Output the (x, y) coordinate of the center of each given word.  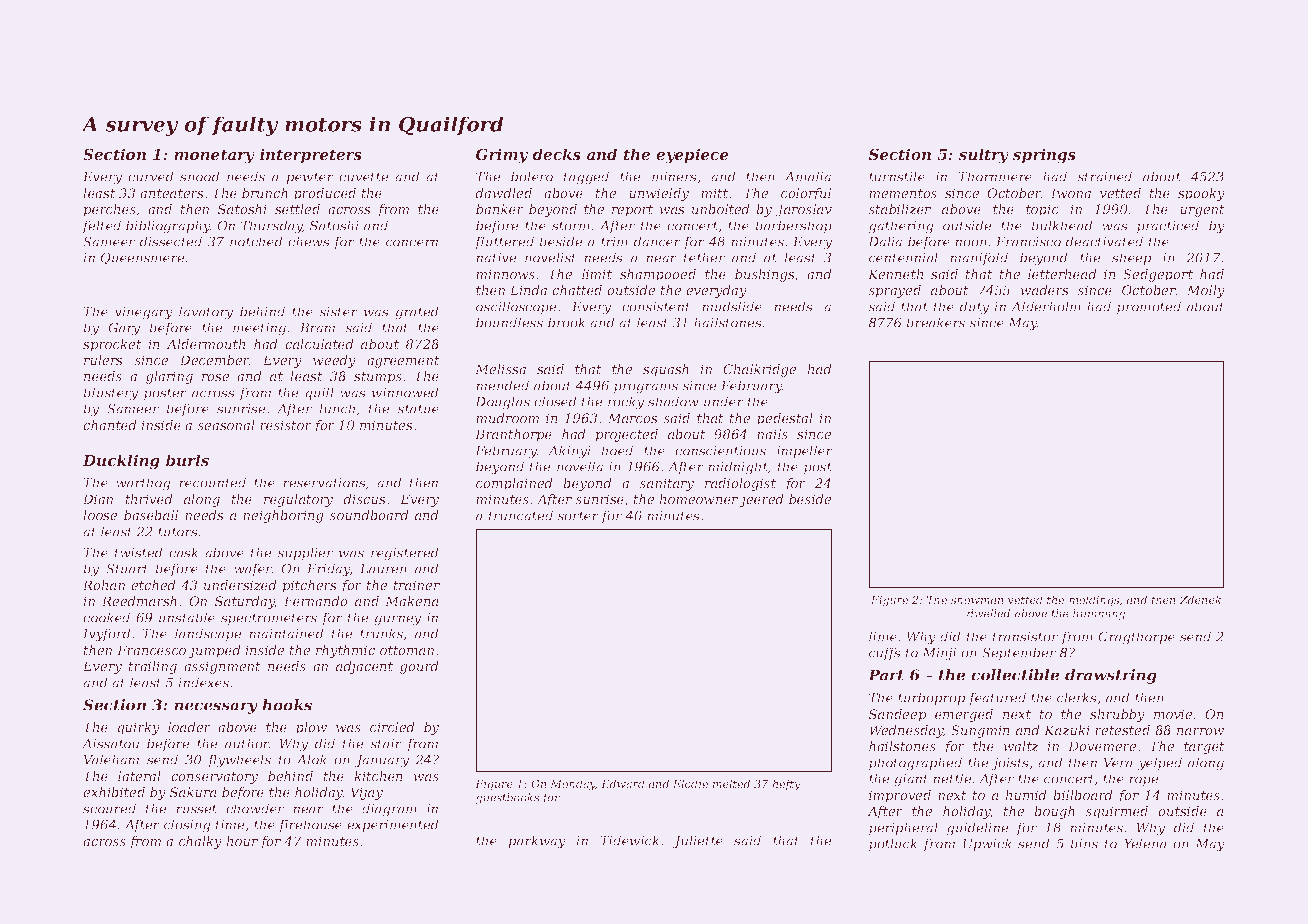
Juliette (698, 841)
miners (674, 177)
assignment (222, 667)
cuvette (363, 177)
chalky (200, 842)
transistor (1025, 637)
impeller (805, 451)
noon (971, 243)
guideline (977, 829)
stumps (378, 378)
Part (886, 675)
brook (566, 322)
